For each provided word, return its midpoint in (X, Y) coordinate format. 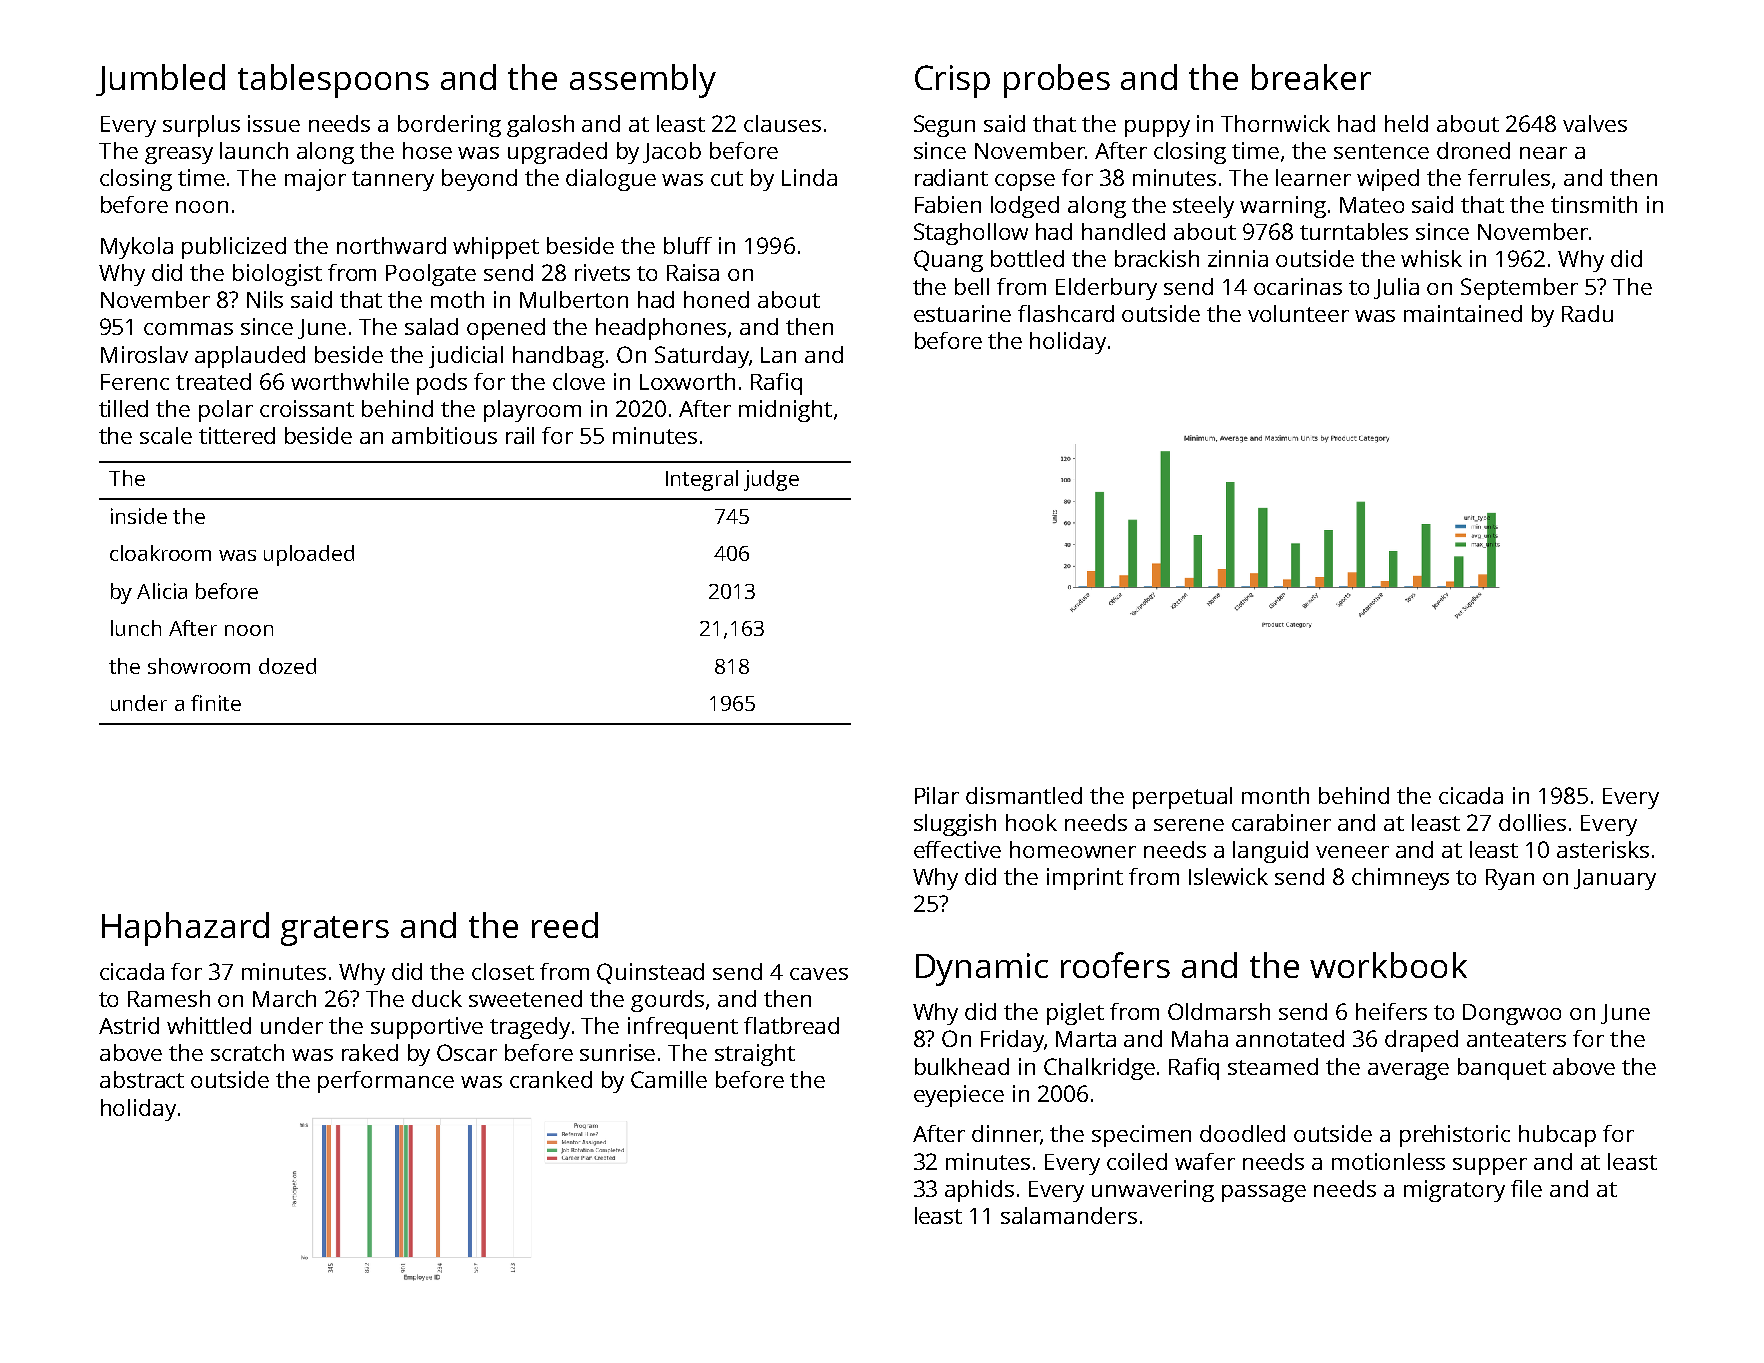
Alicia (162, 591)
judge (771, 480)
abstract (142, 1079)
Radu (1587, 313)
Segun (944, 126)
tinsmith (1594, 204)
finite (216, 703)
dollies (1532, 822)
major (315, 180)
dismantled (1024, 795)
